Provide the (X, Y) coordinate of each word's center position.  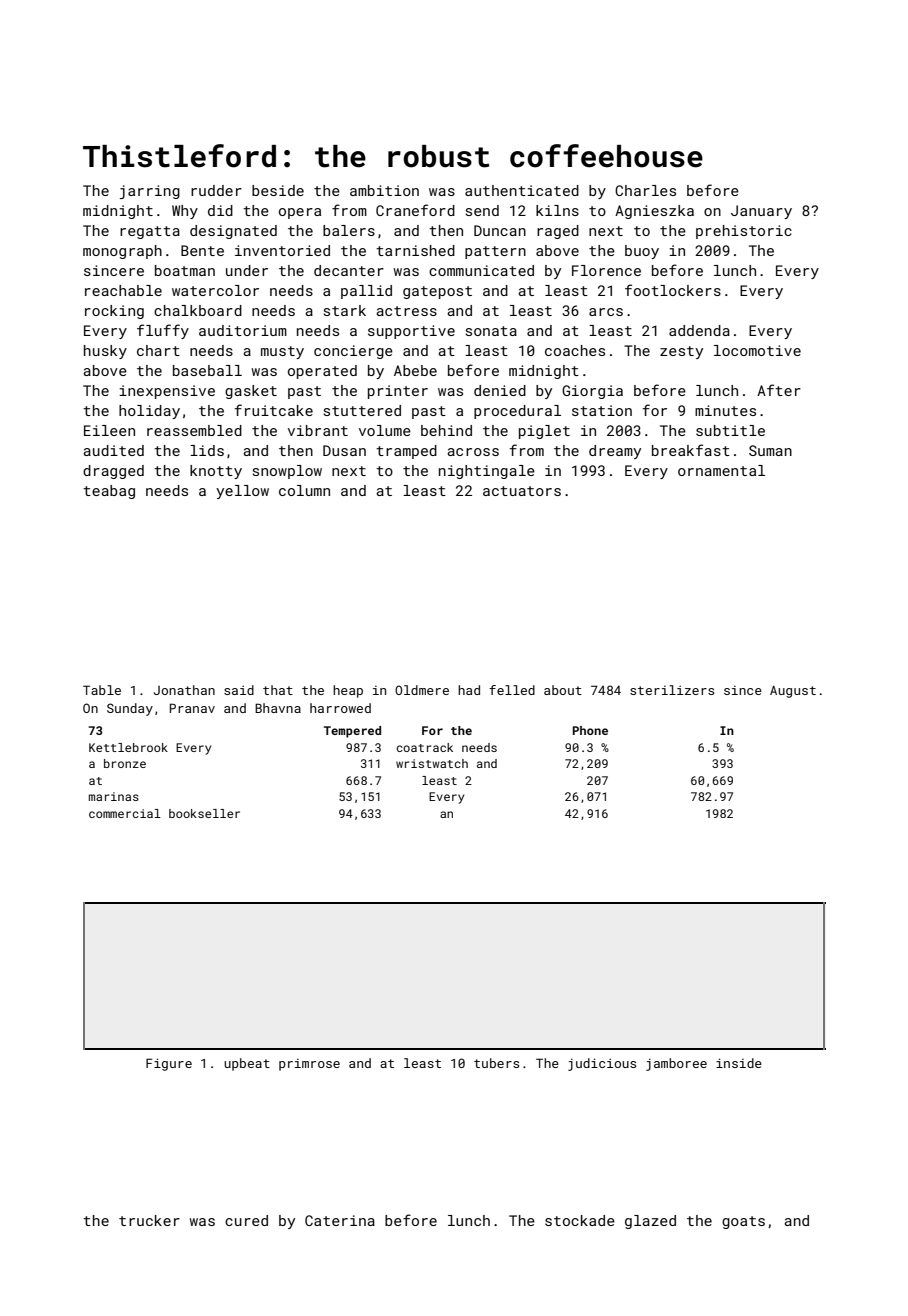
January (761, 212)
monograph (122, 252)
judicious (602, 1064)
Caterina (340, 1220)
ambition (384, 190)
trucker (149, 1220)
